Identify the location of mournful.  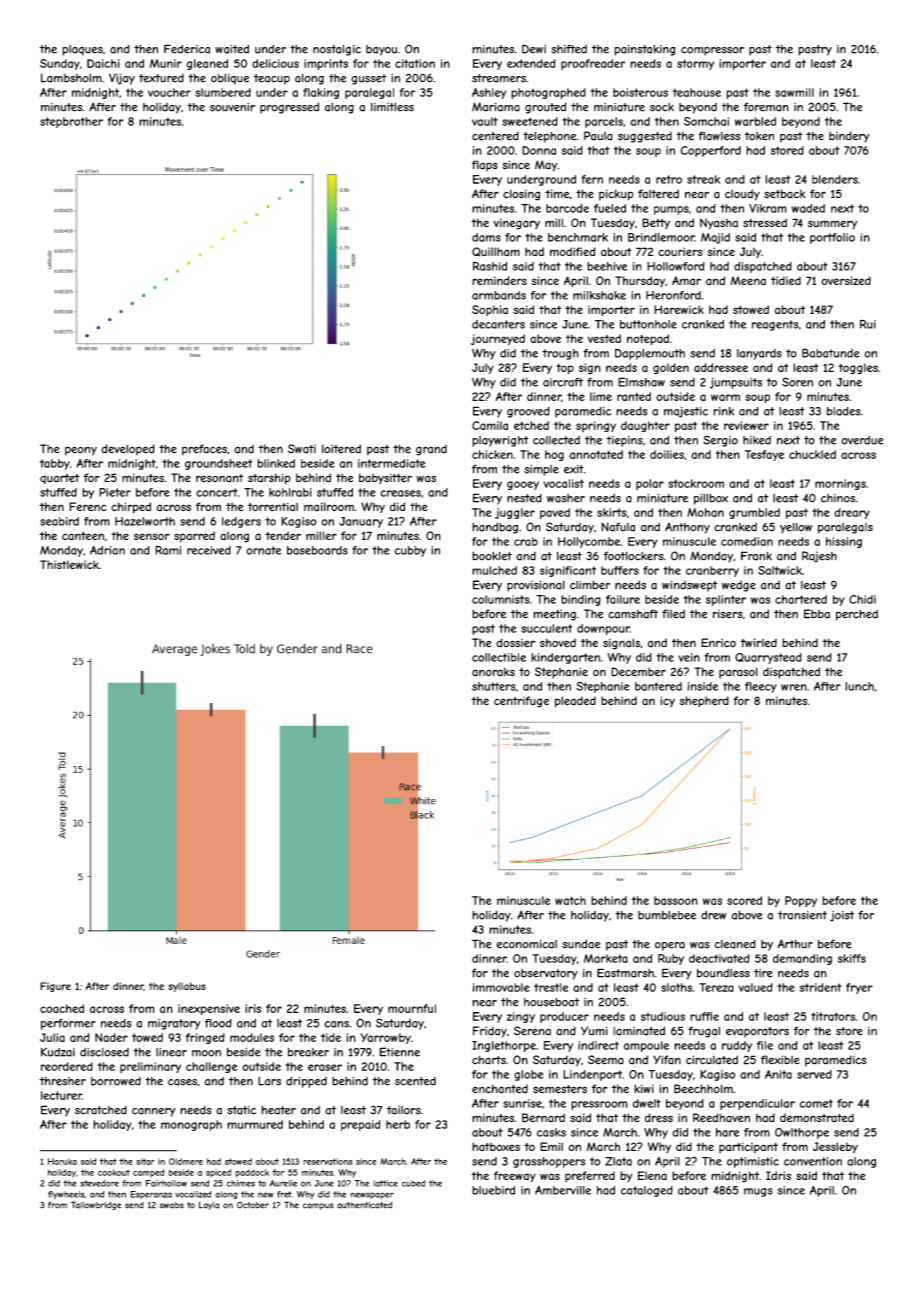
(412, 1008).
